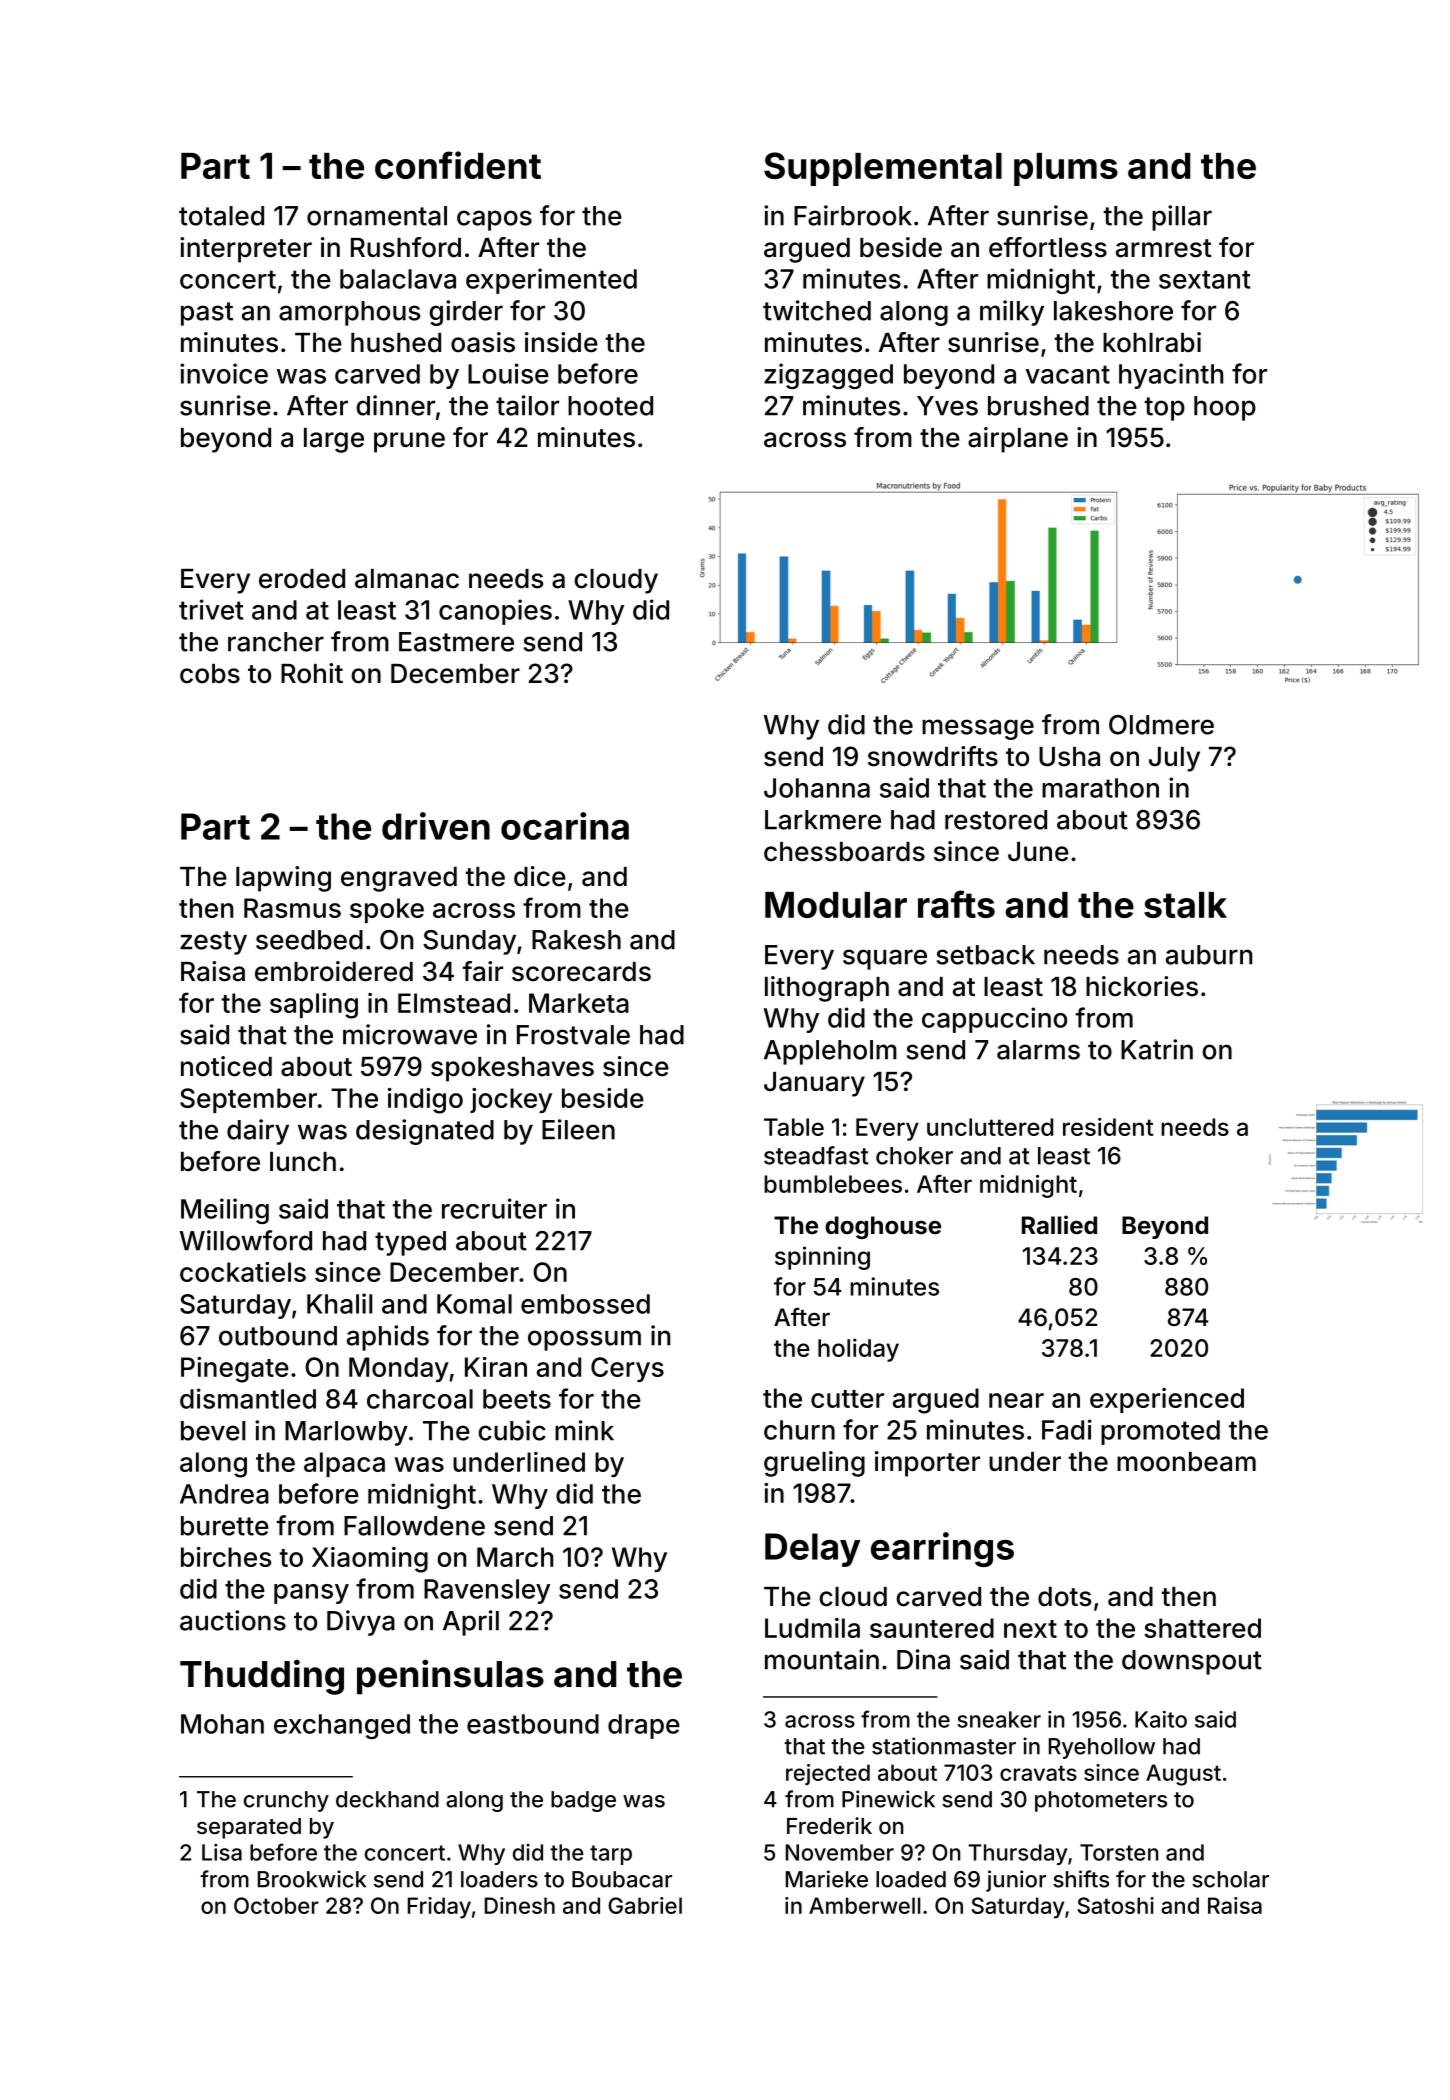 The height and width of the screenshot is (2100, 1450). Describe the element at coordinates (292, 908) in the screenshot. I see `Rasmus` at that location.
